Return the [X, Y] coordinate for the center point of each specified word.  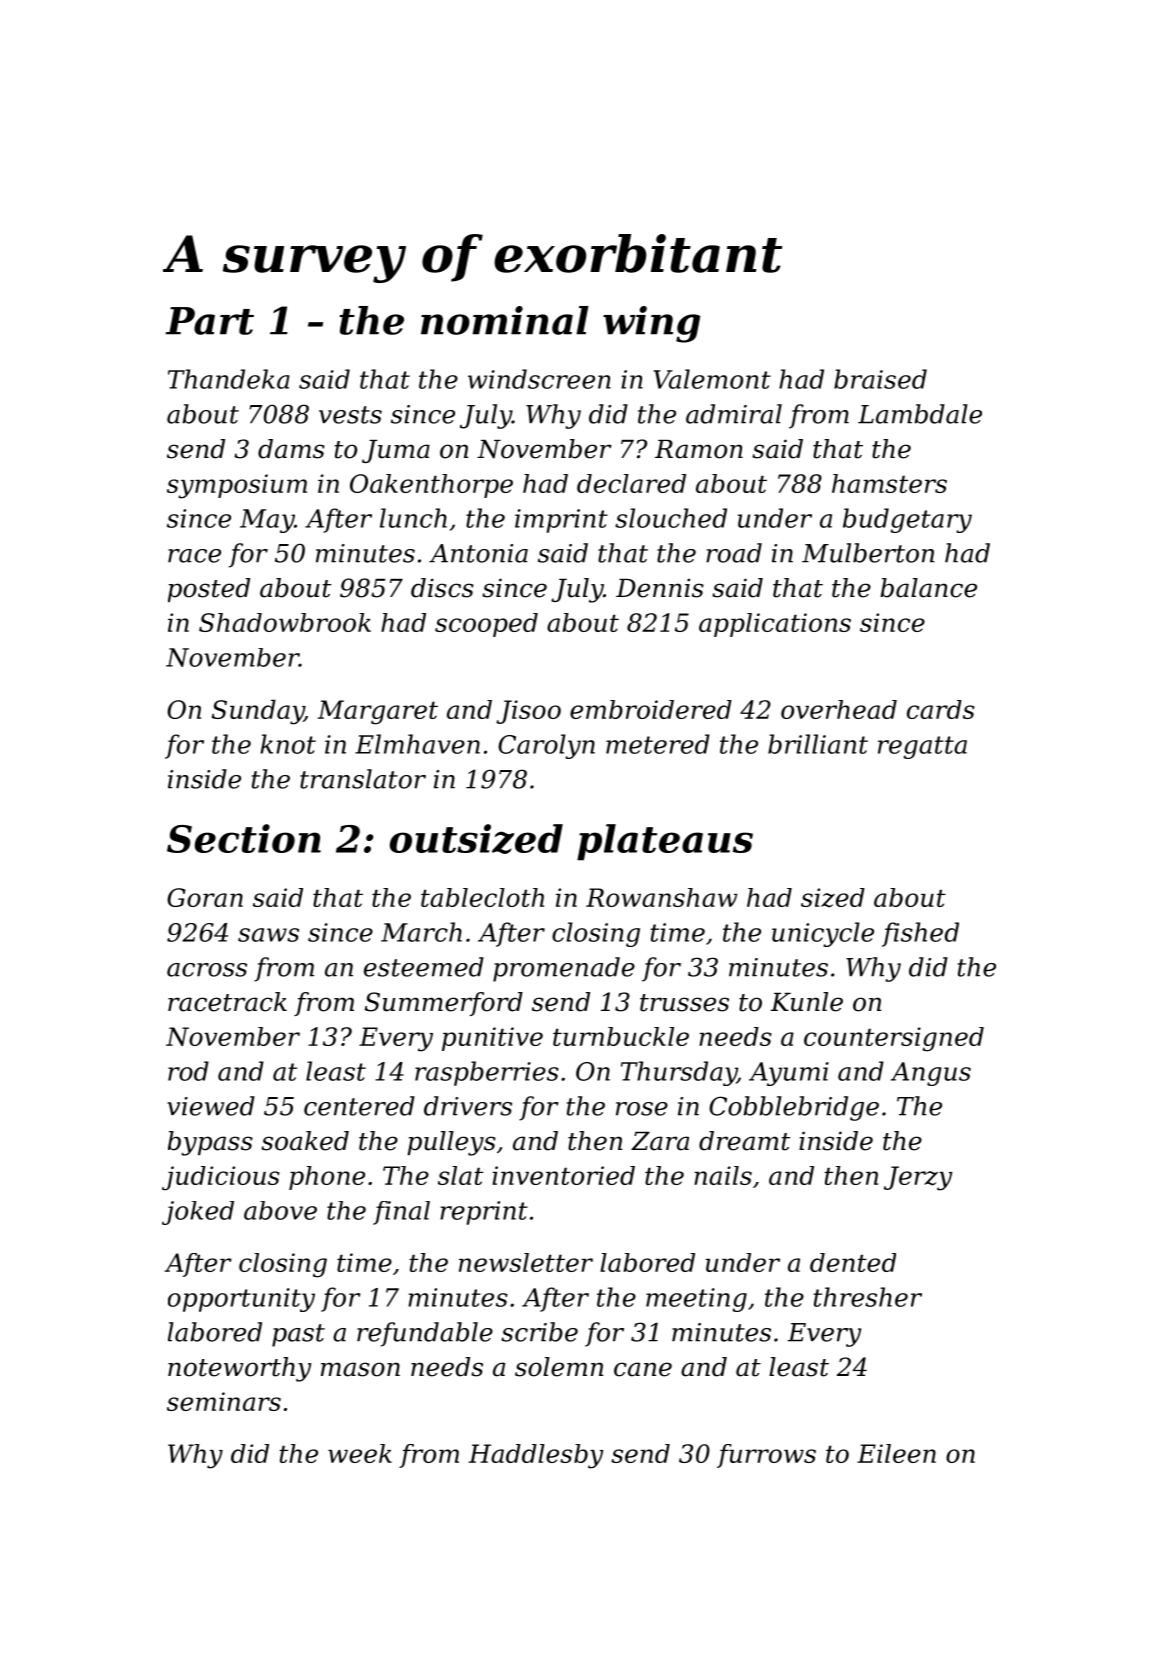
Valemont [712, 379]
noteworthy [239, 1369]
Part [210, 321]
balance [928, 588]
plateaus [665, 842]
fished [920, 934]
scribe [539, 1332]
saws [268, 935]
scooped [486, 625]
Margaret [378, 712]
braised [880, 379]
